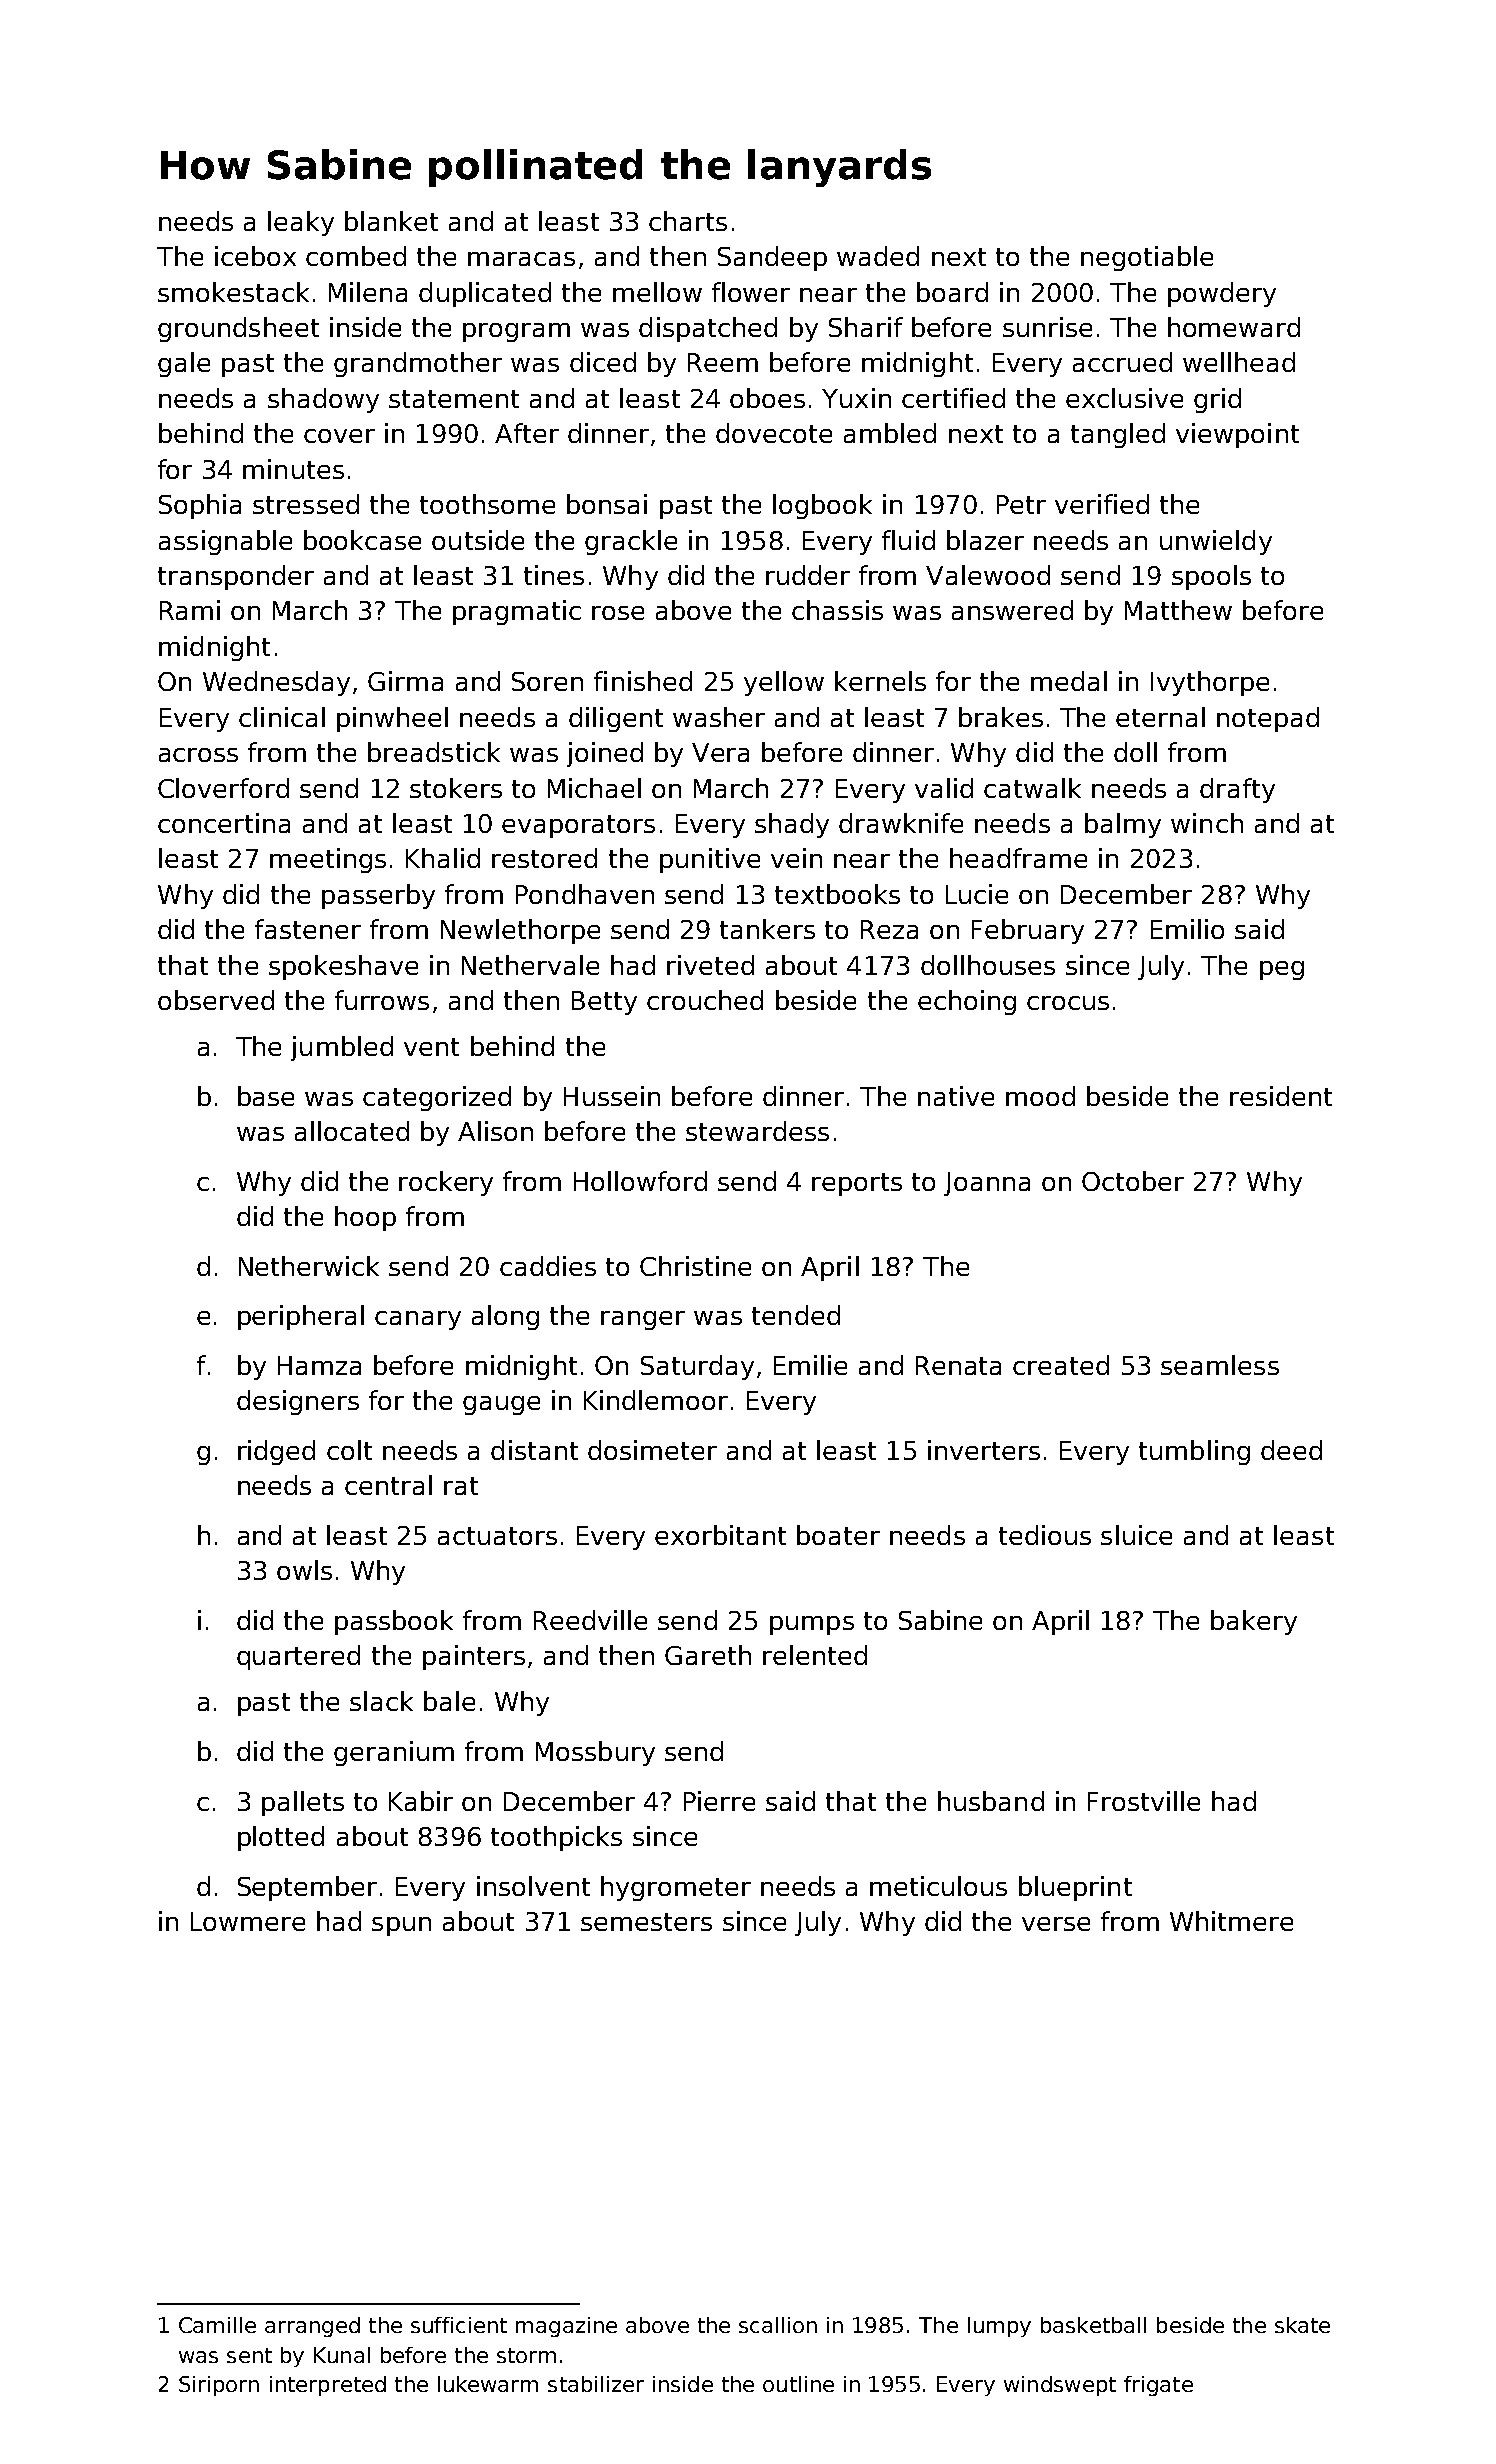  Describe the element at coordinates (276, 1452) in the page. I see `ridged` at that location.
